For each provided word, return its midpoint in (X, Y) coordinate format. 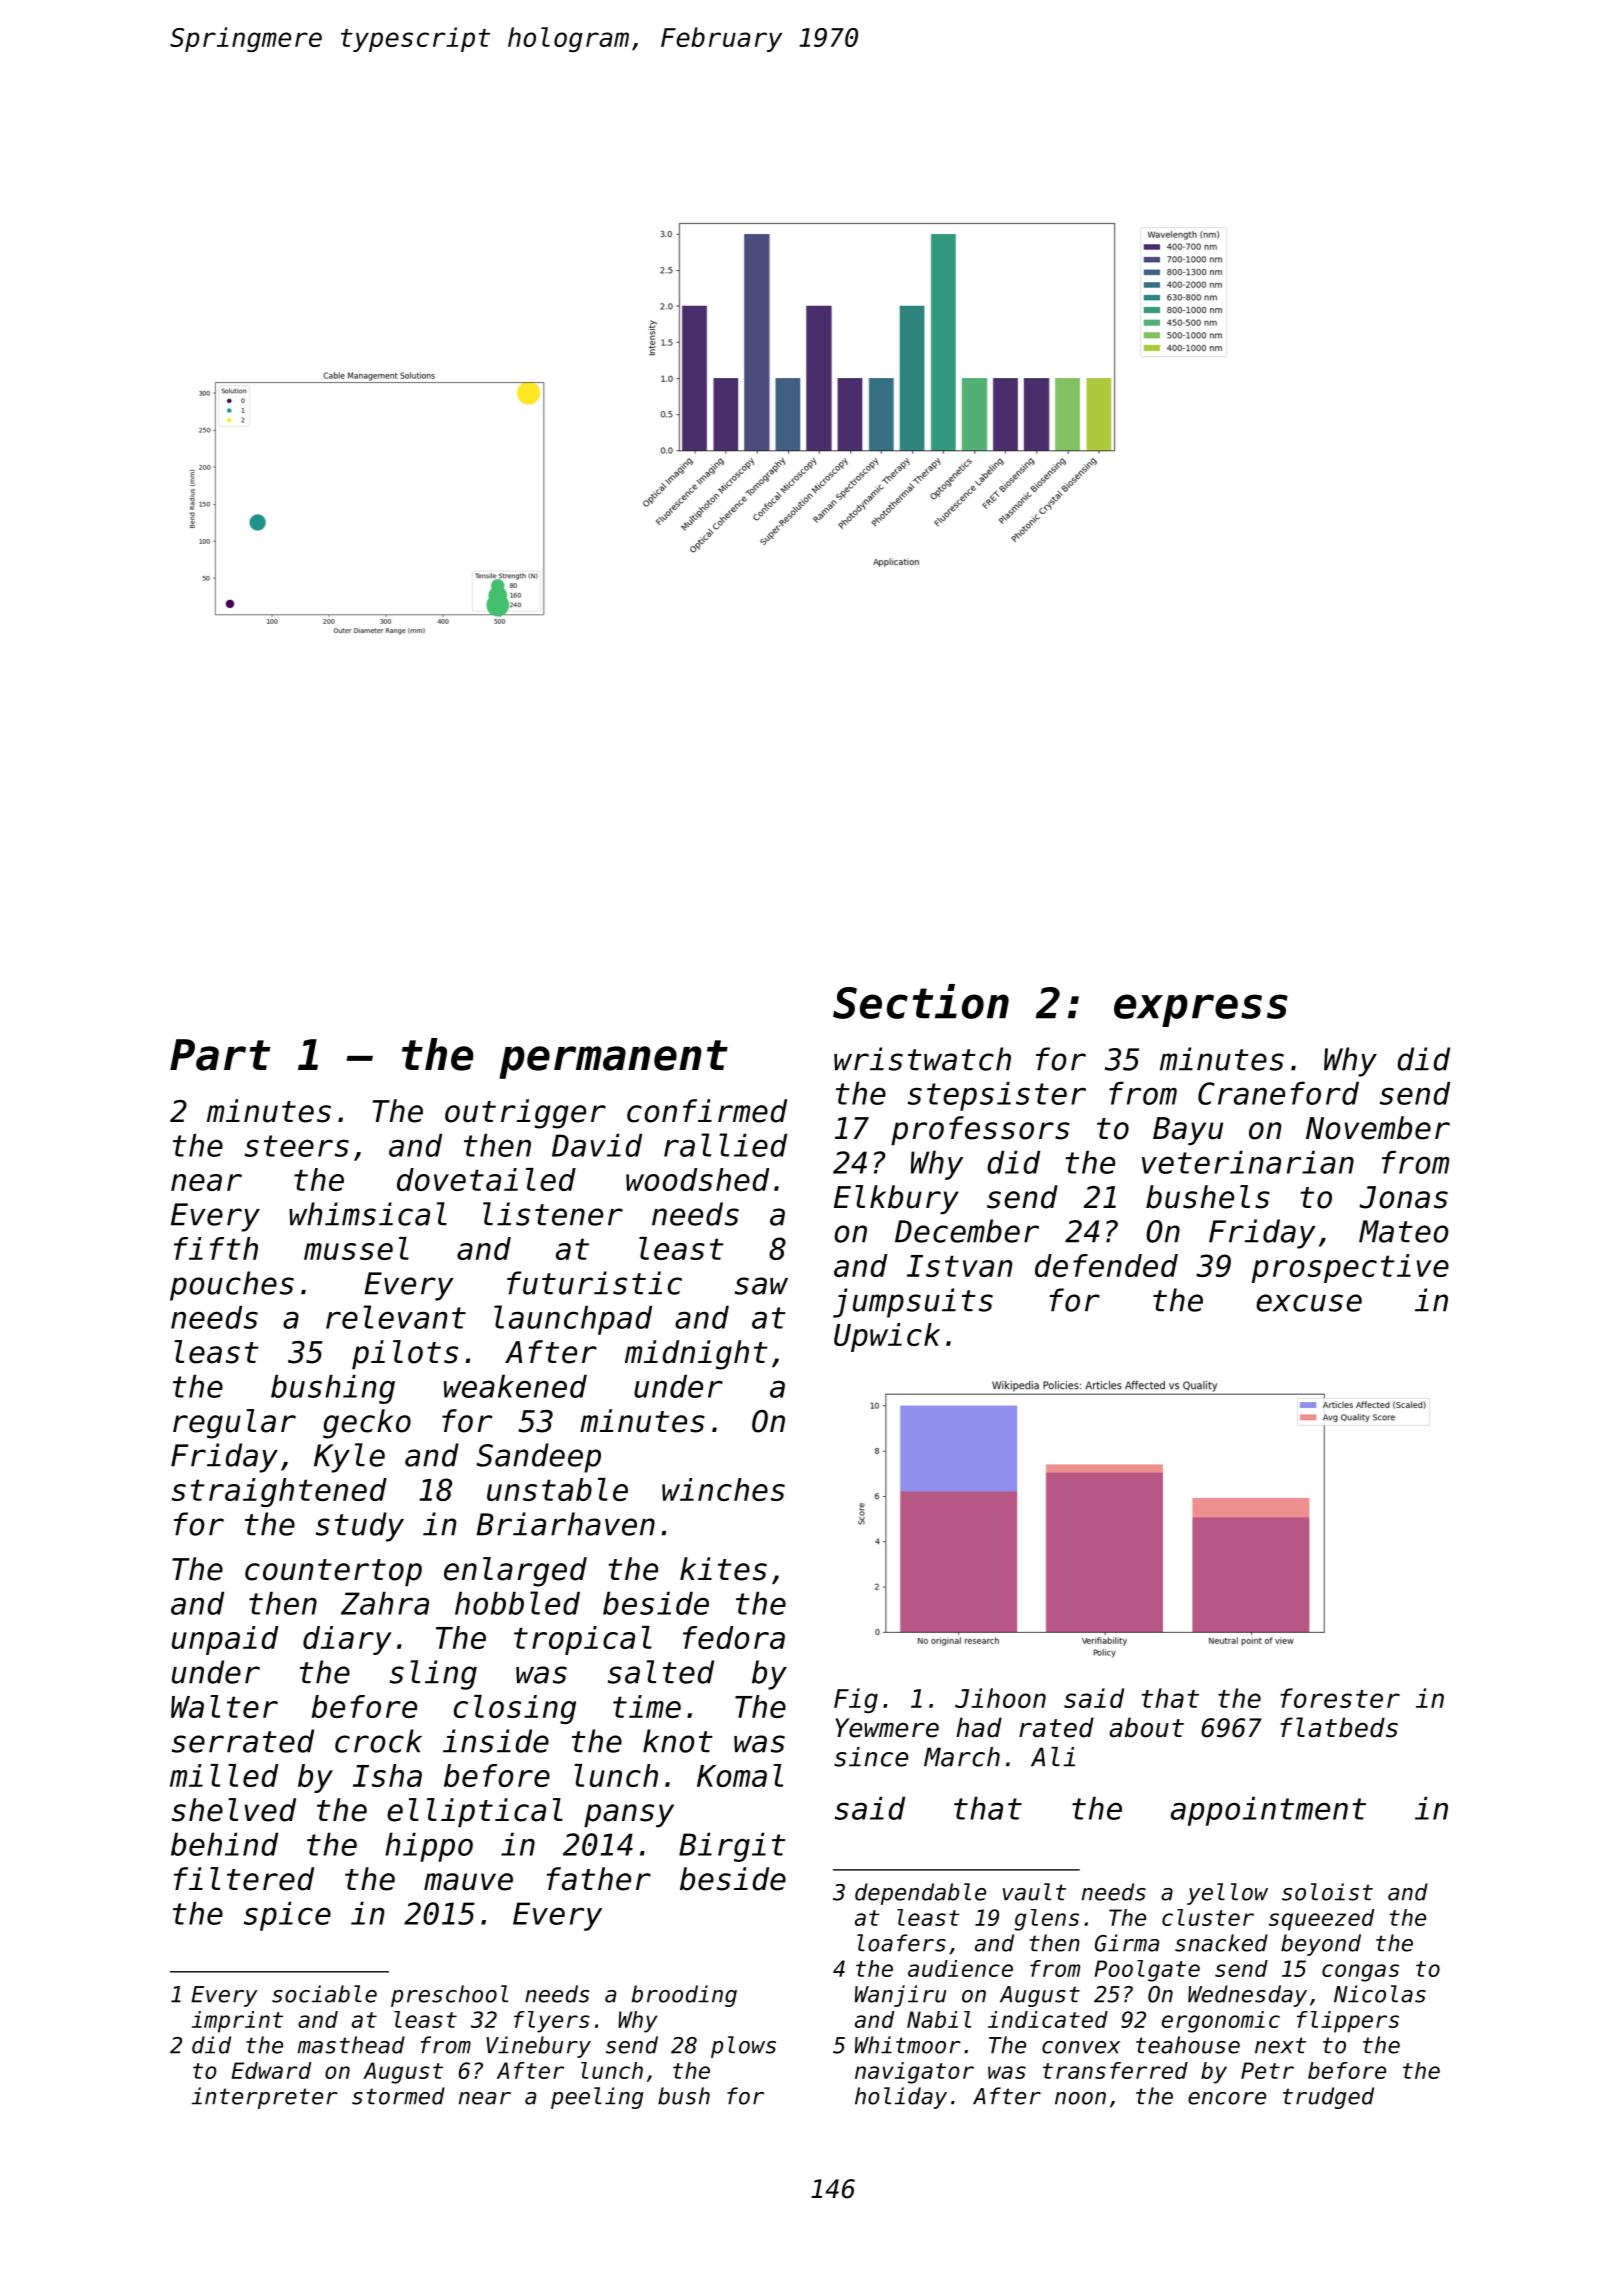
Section (921, 1001)
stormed (398, 2096)
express (1201, 1010)
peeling (597, 2098)
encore (1227, 2098)
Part (220, 1055)
